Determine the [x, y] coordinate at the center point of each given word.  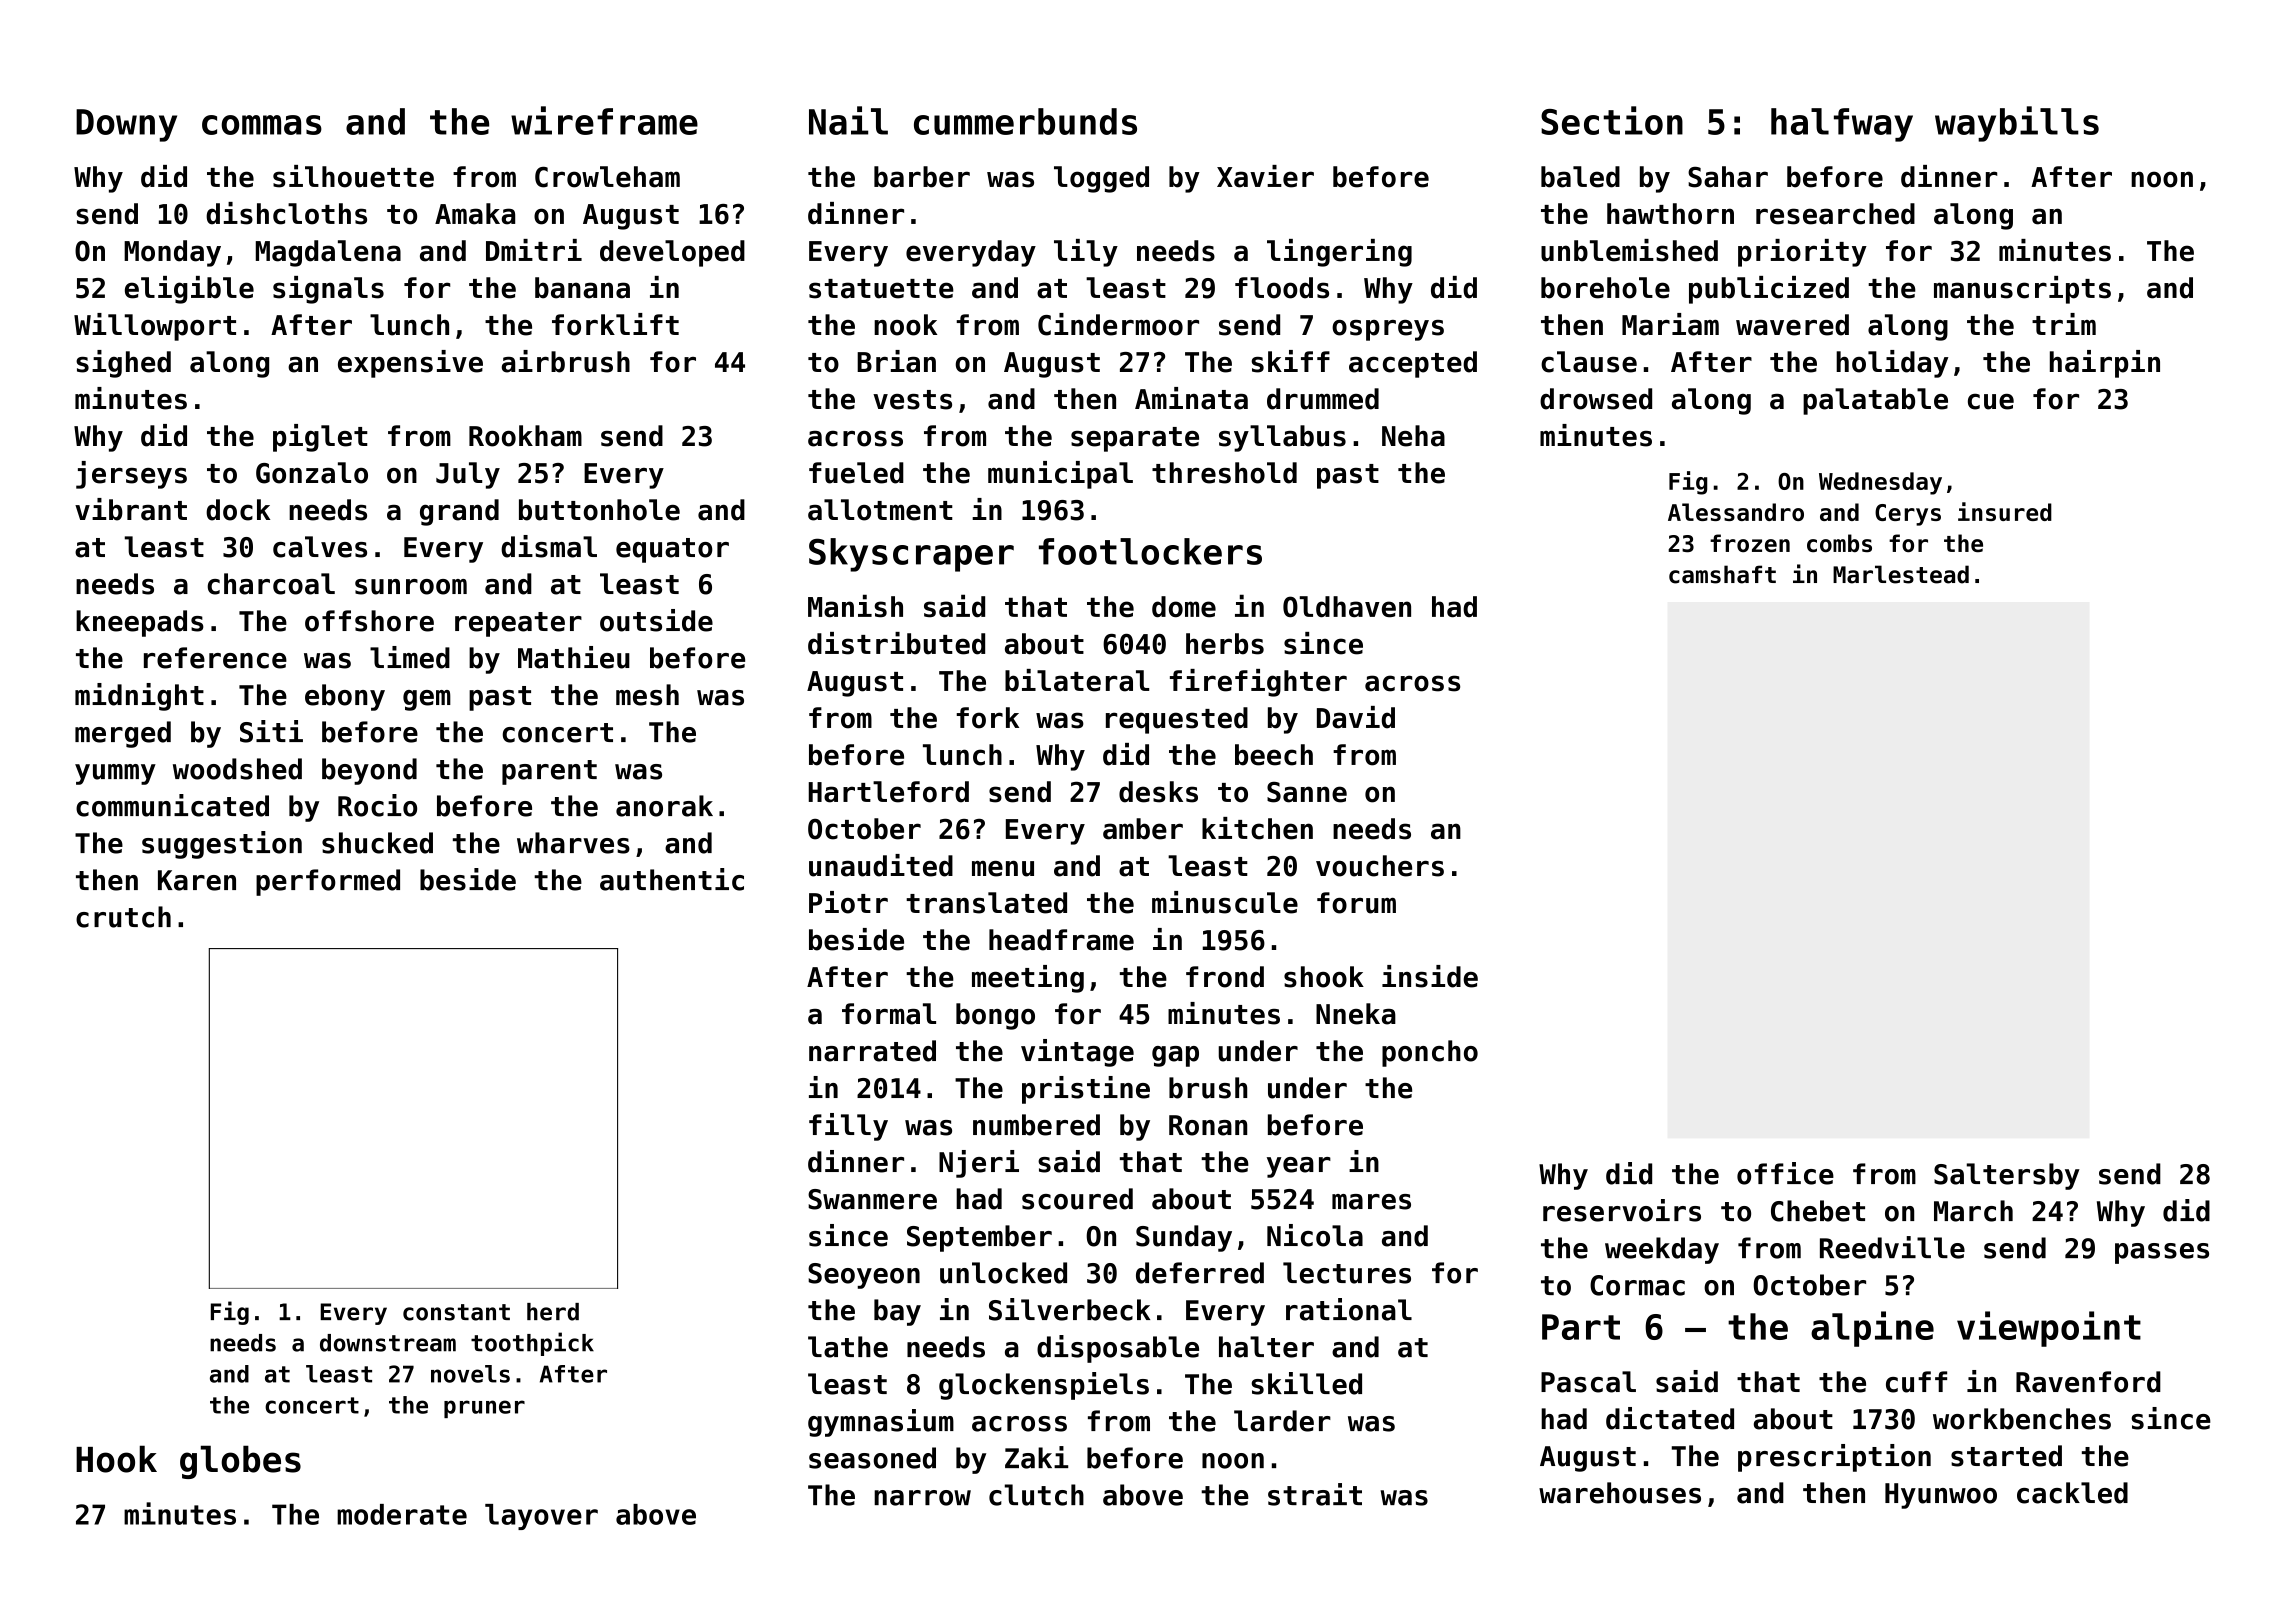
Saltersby [2007, 1176]
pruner [484, 1409]
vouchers [1380, 866]
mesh [647, 695]
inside [1430, 976]
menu [1003, 869]
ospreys [1388, 330]
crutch [123, 917]
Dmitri [534, 250]
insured [2005, 511]
